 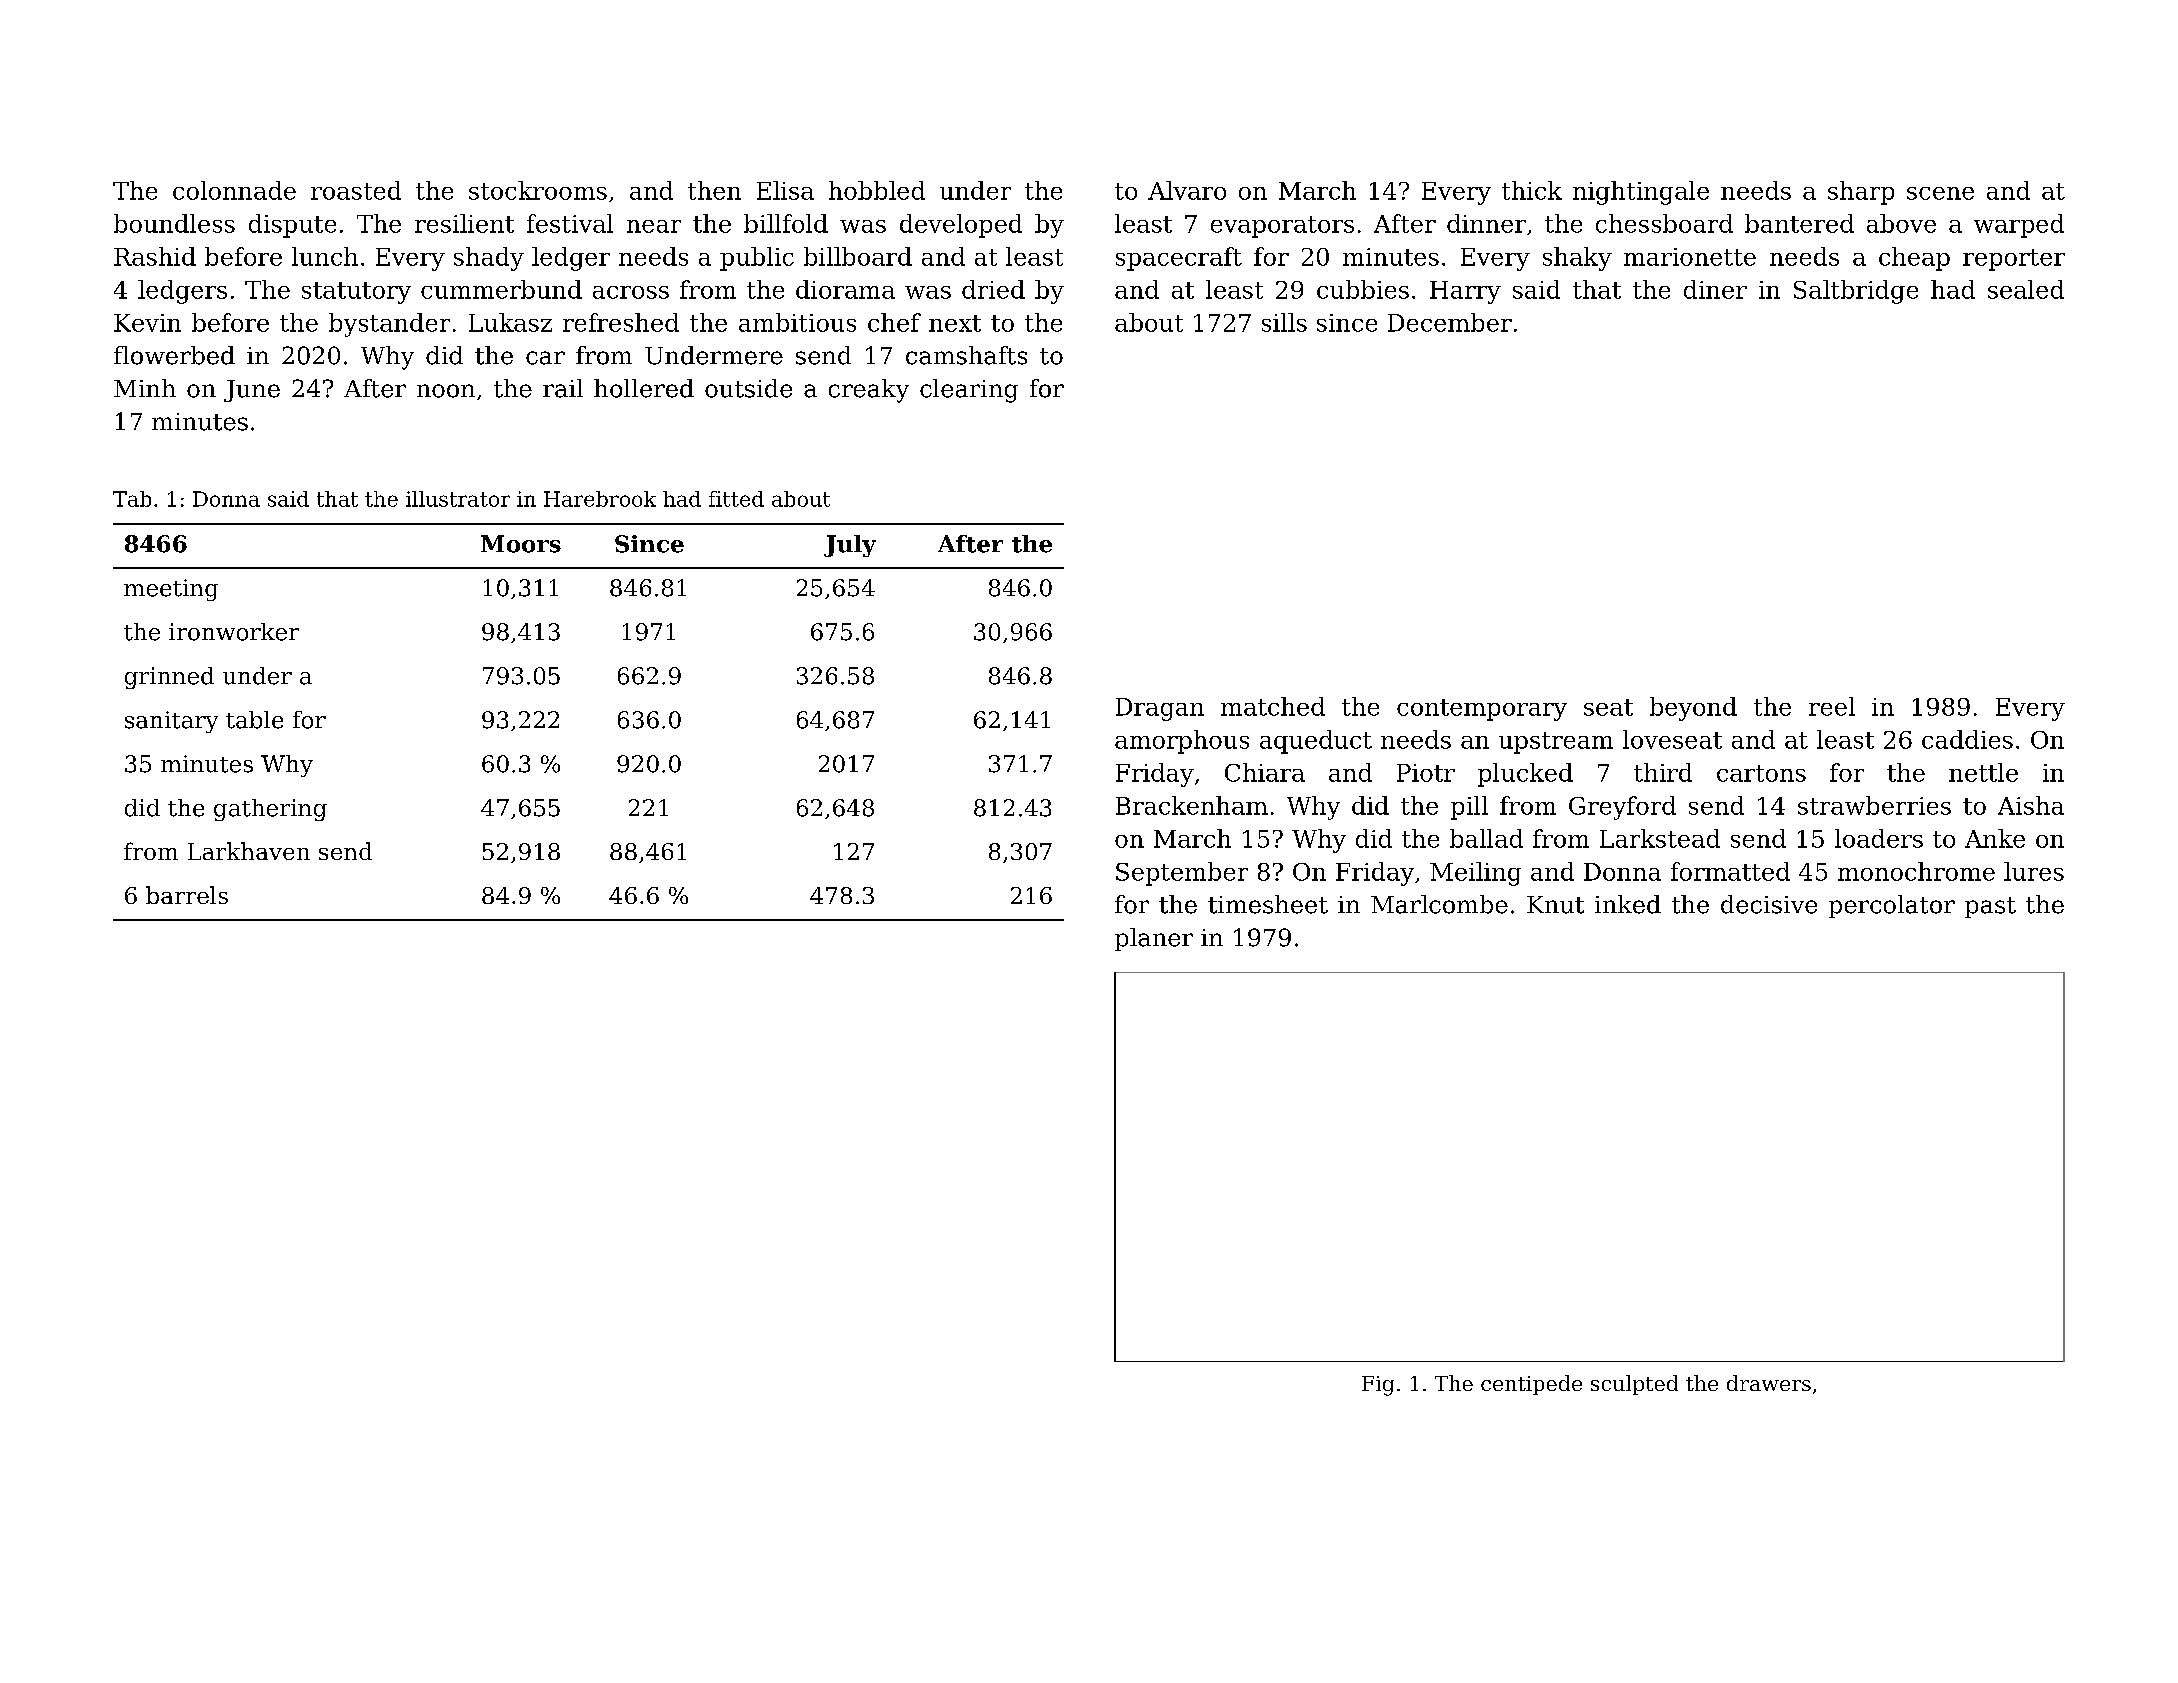 What do you see at coordinates (538, 190) in the screenshot?
I see `stockrooms` at bounding box center [538, 190].
